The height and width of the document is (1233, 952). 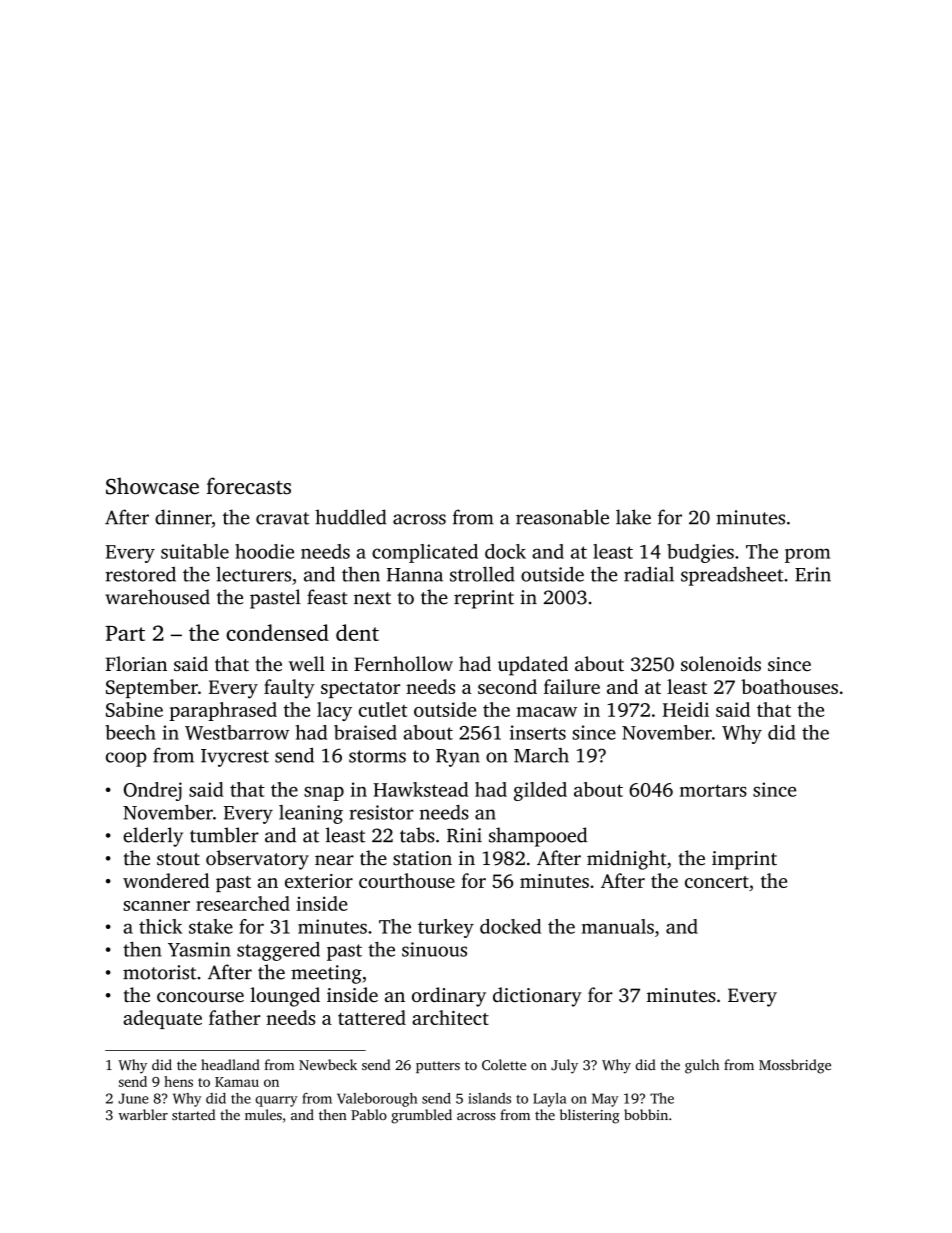 What do you see at coordinates (795, 1066) in the document?
I see `Mossbridge` at bounding box center [795, 1066].
